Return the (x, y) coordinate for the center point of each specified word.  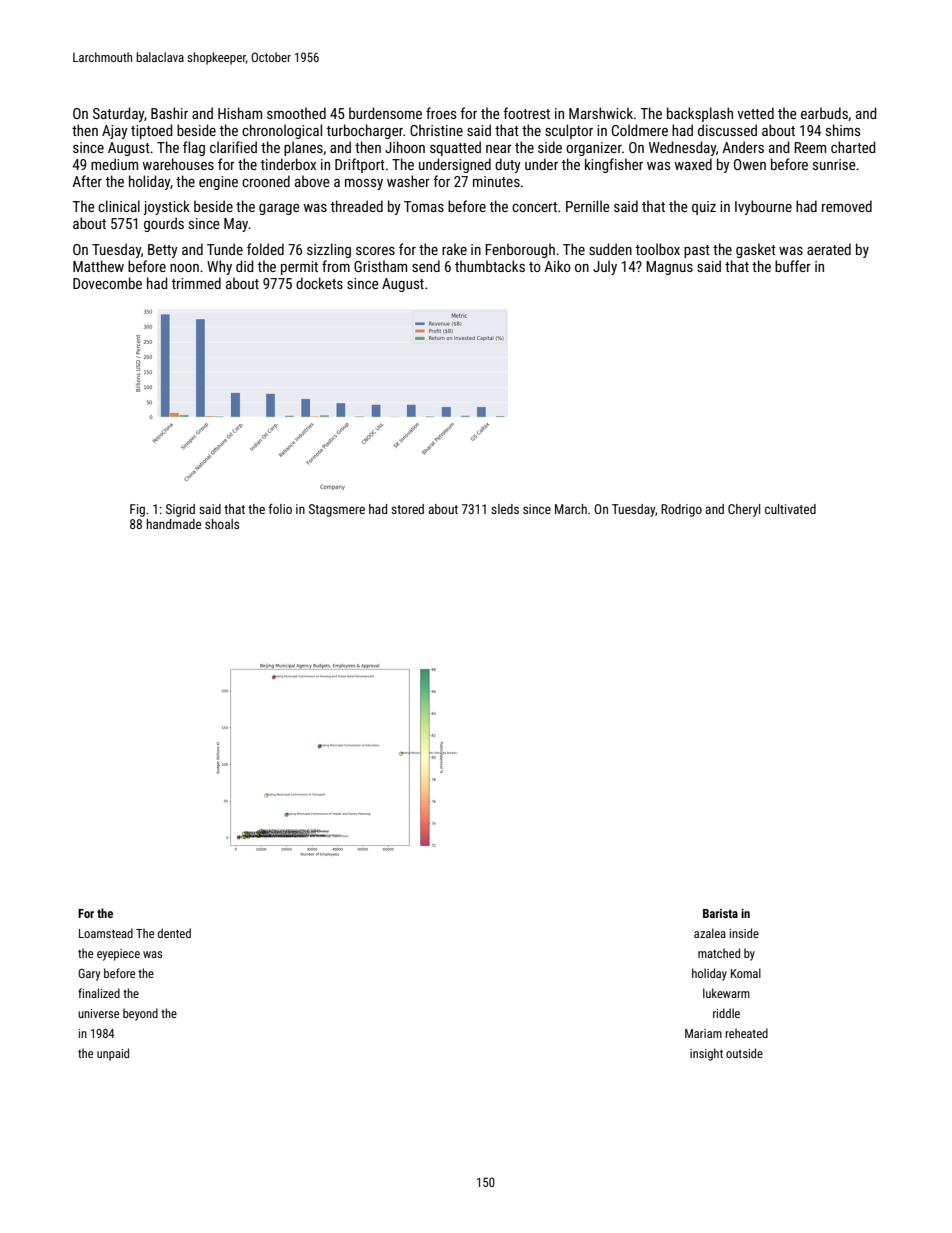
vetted (755, 113)
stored (407, 509)
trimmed (196, 283)
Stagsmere (337, 510)
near (499, 149)
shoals (222, 524)
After (87, 181)
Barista (720, 913)
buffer (793, 266)
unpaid (113, 1054)
